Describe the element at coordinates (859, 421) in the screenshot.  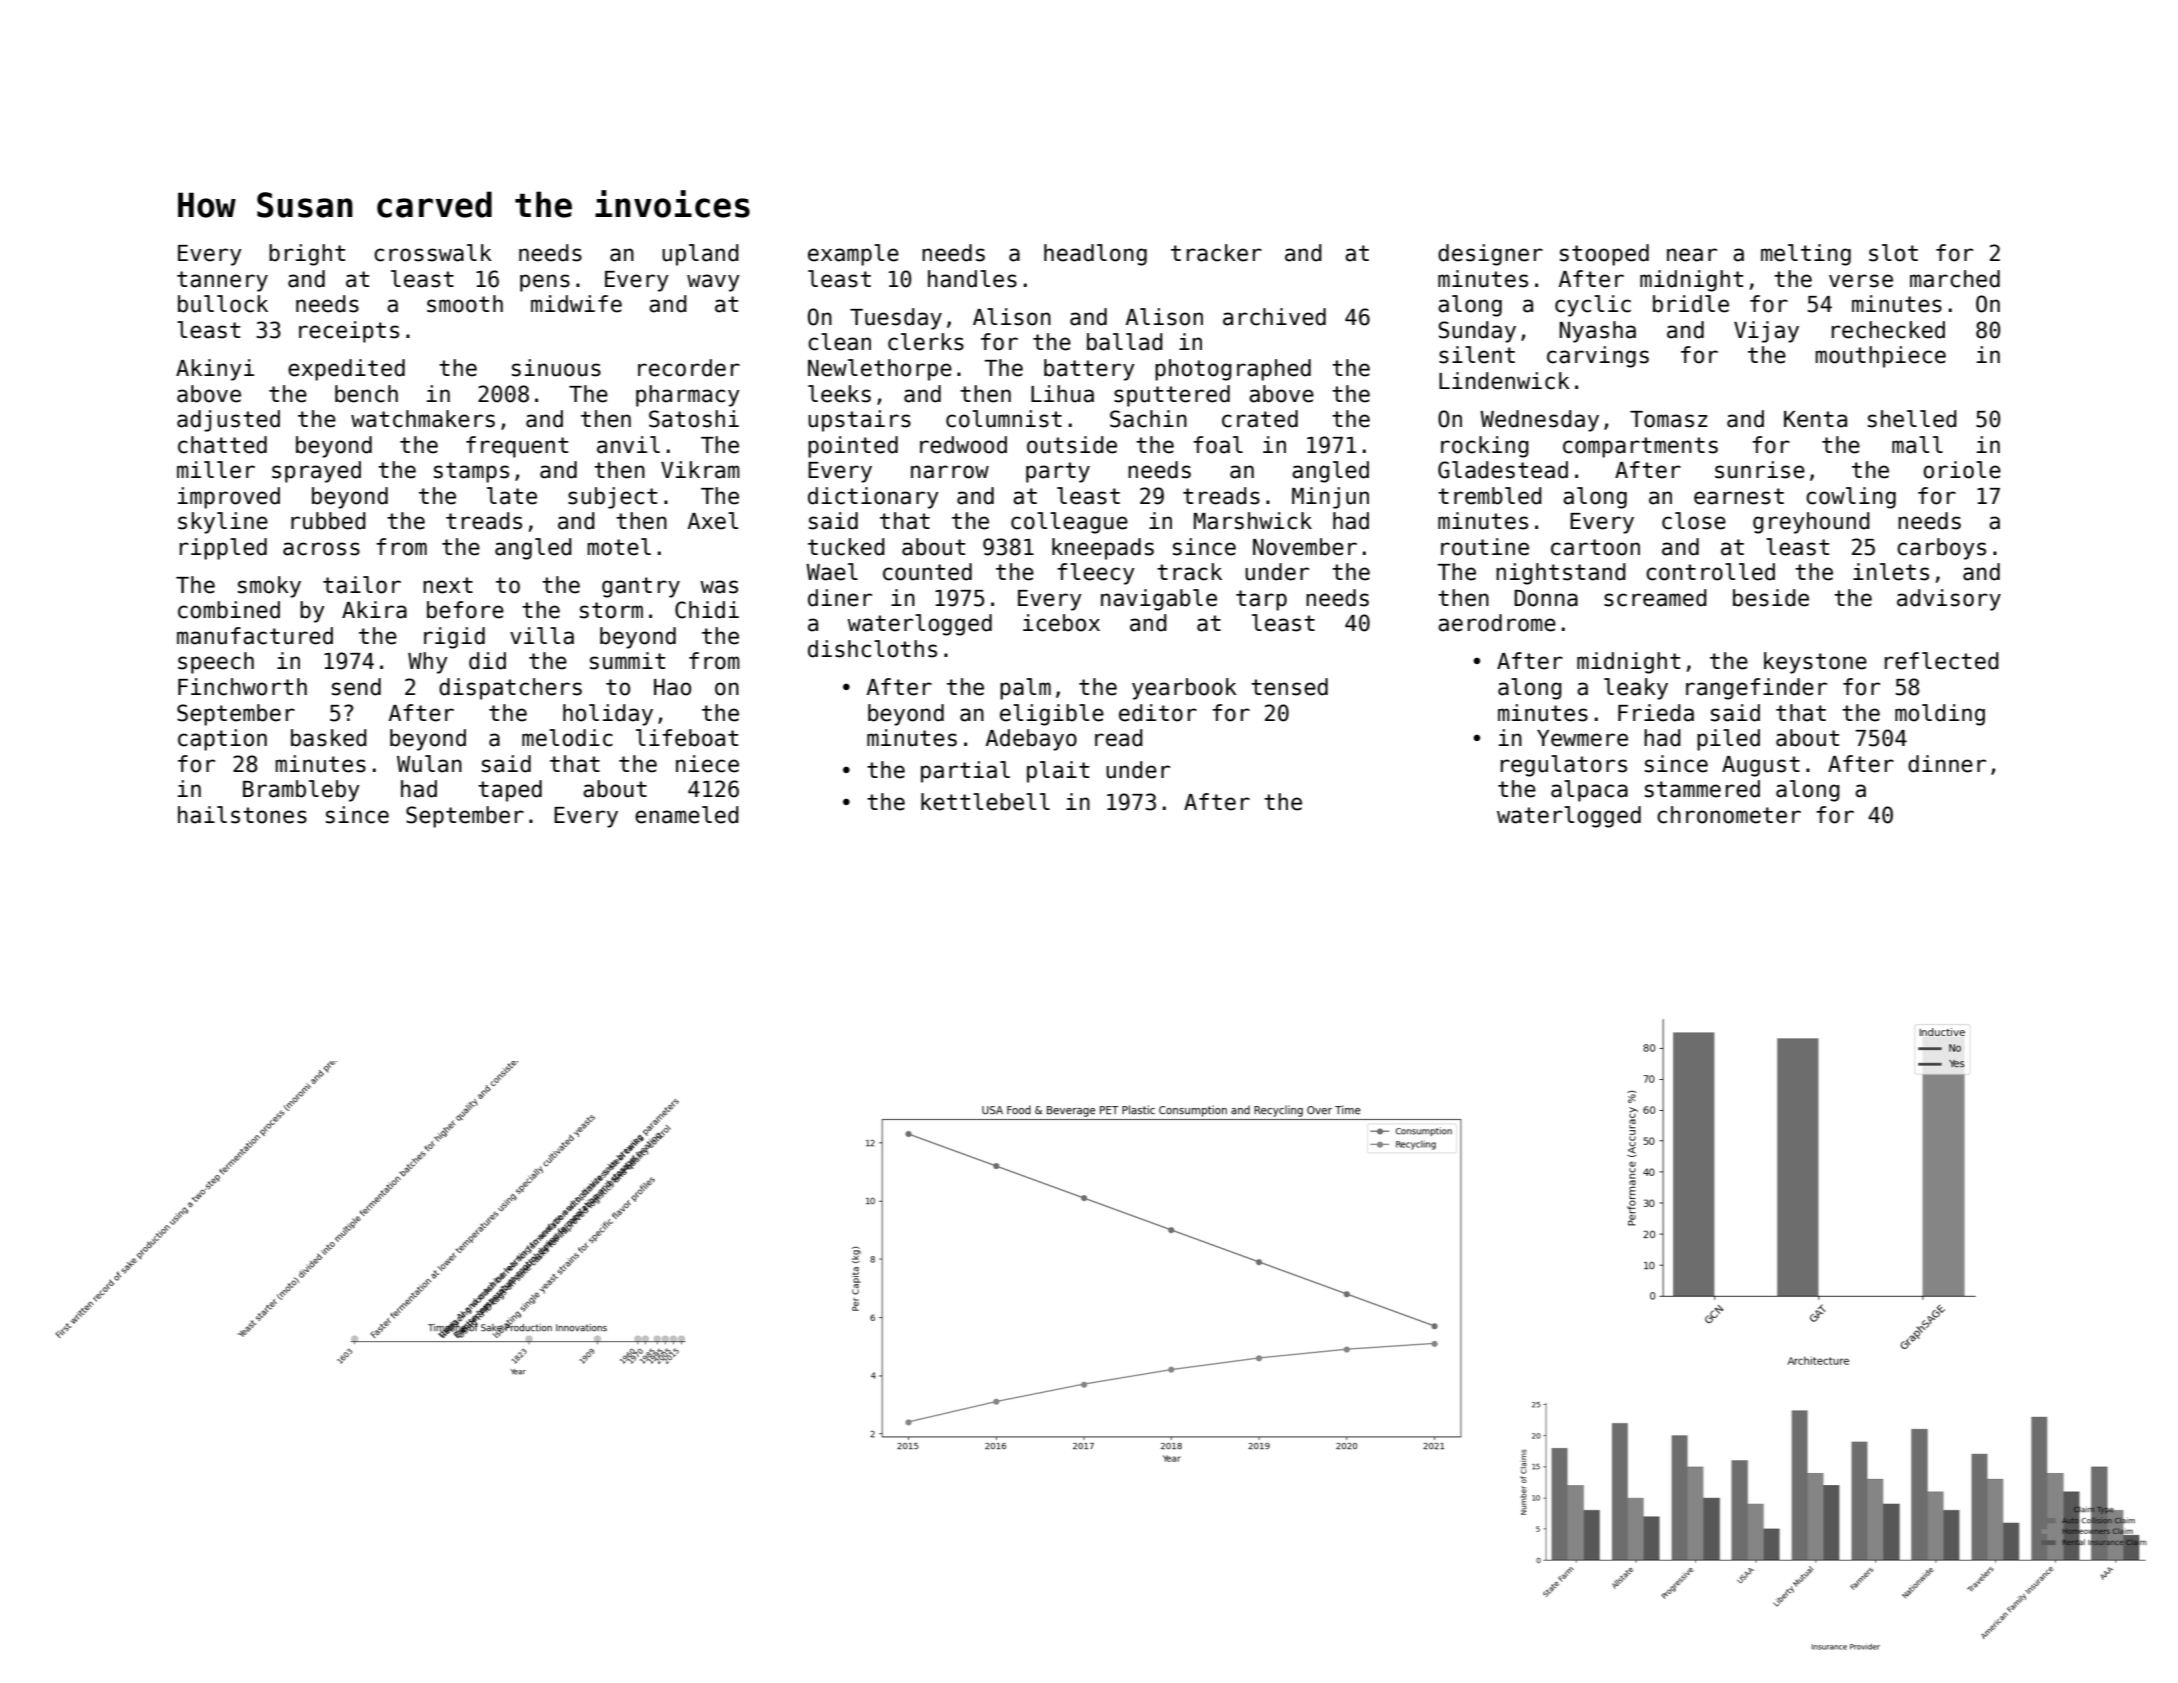
I see `upstairs` at that location.
